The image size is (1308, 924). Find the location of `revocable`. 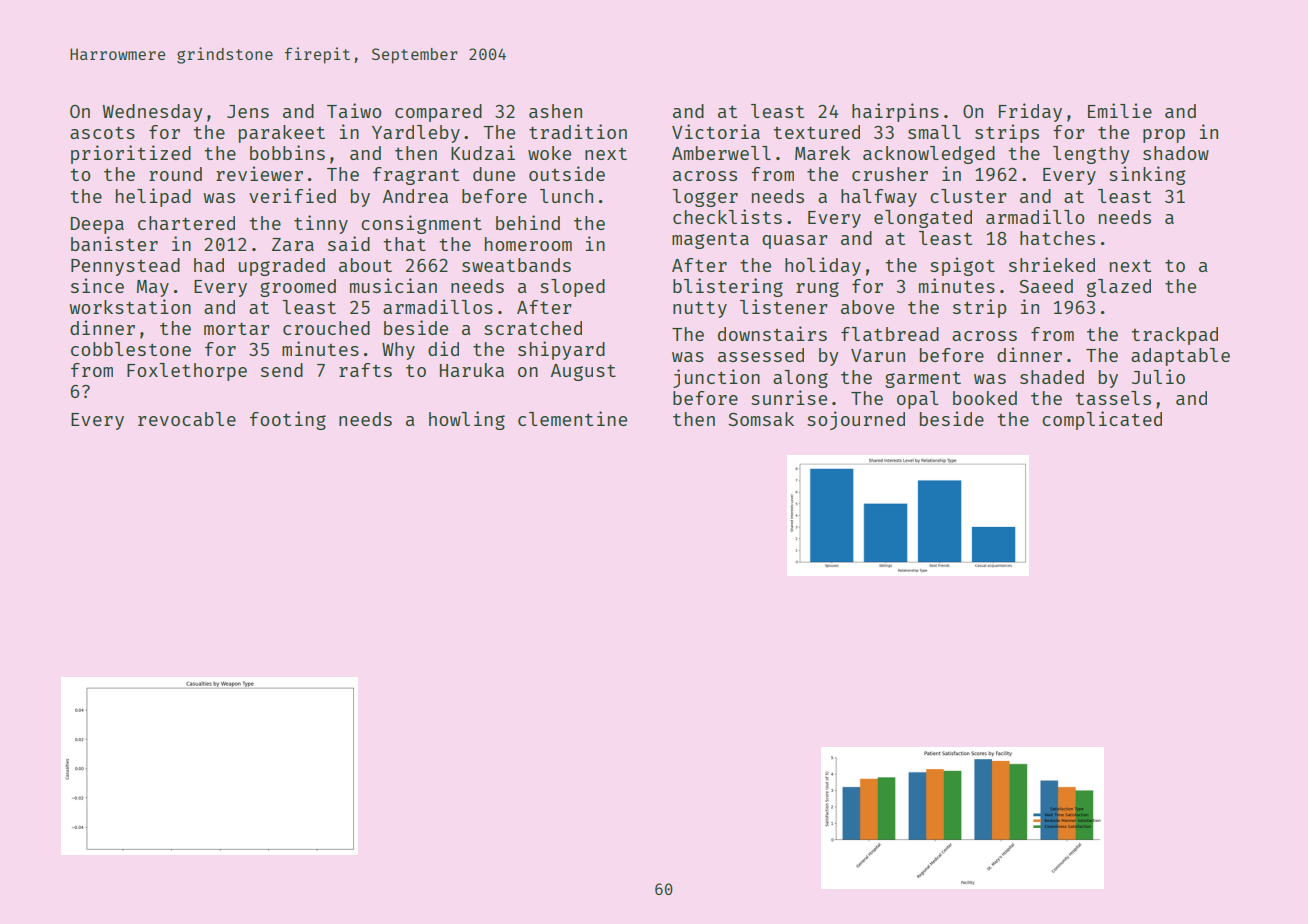

revocable is located at coordinates (187, 419).
